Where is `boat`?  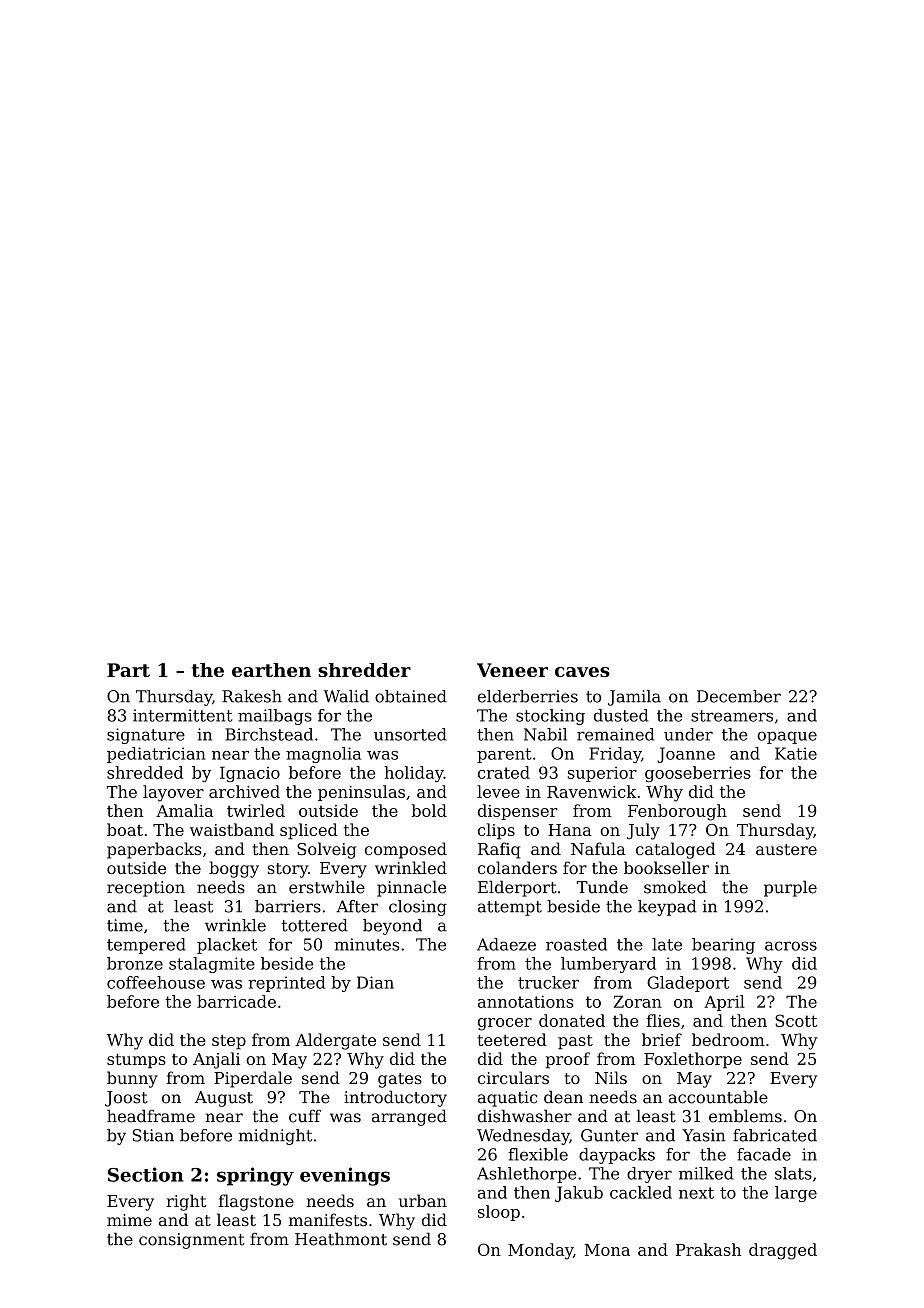
boat is located at coordinates (125, 829).
